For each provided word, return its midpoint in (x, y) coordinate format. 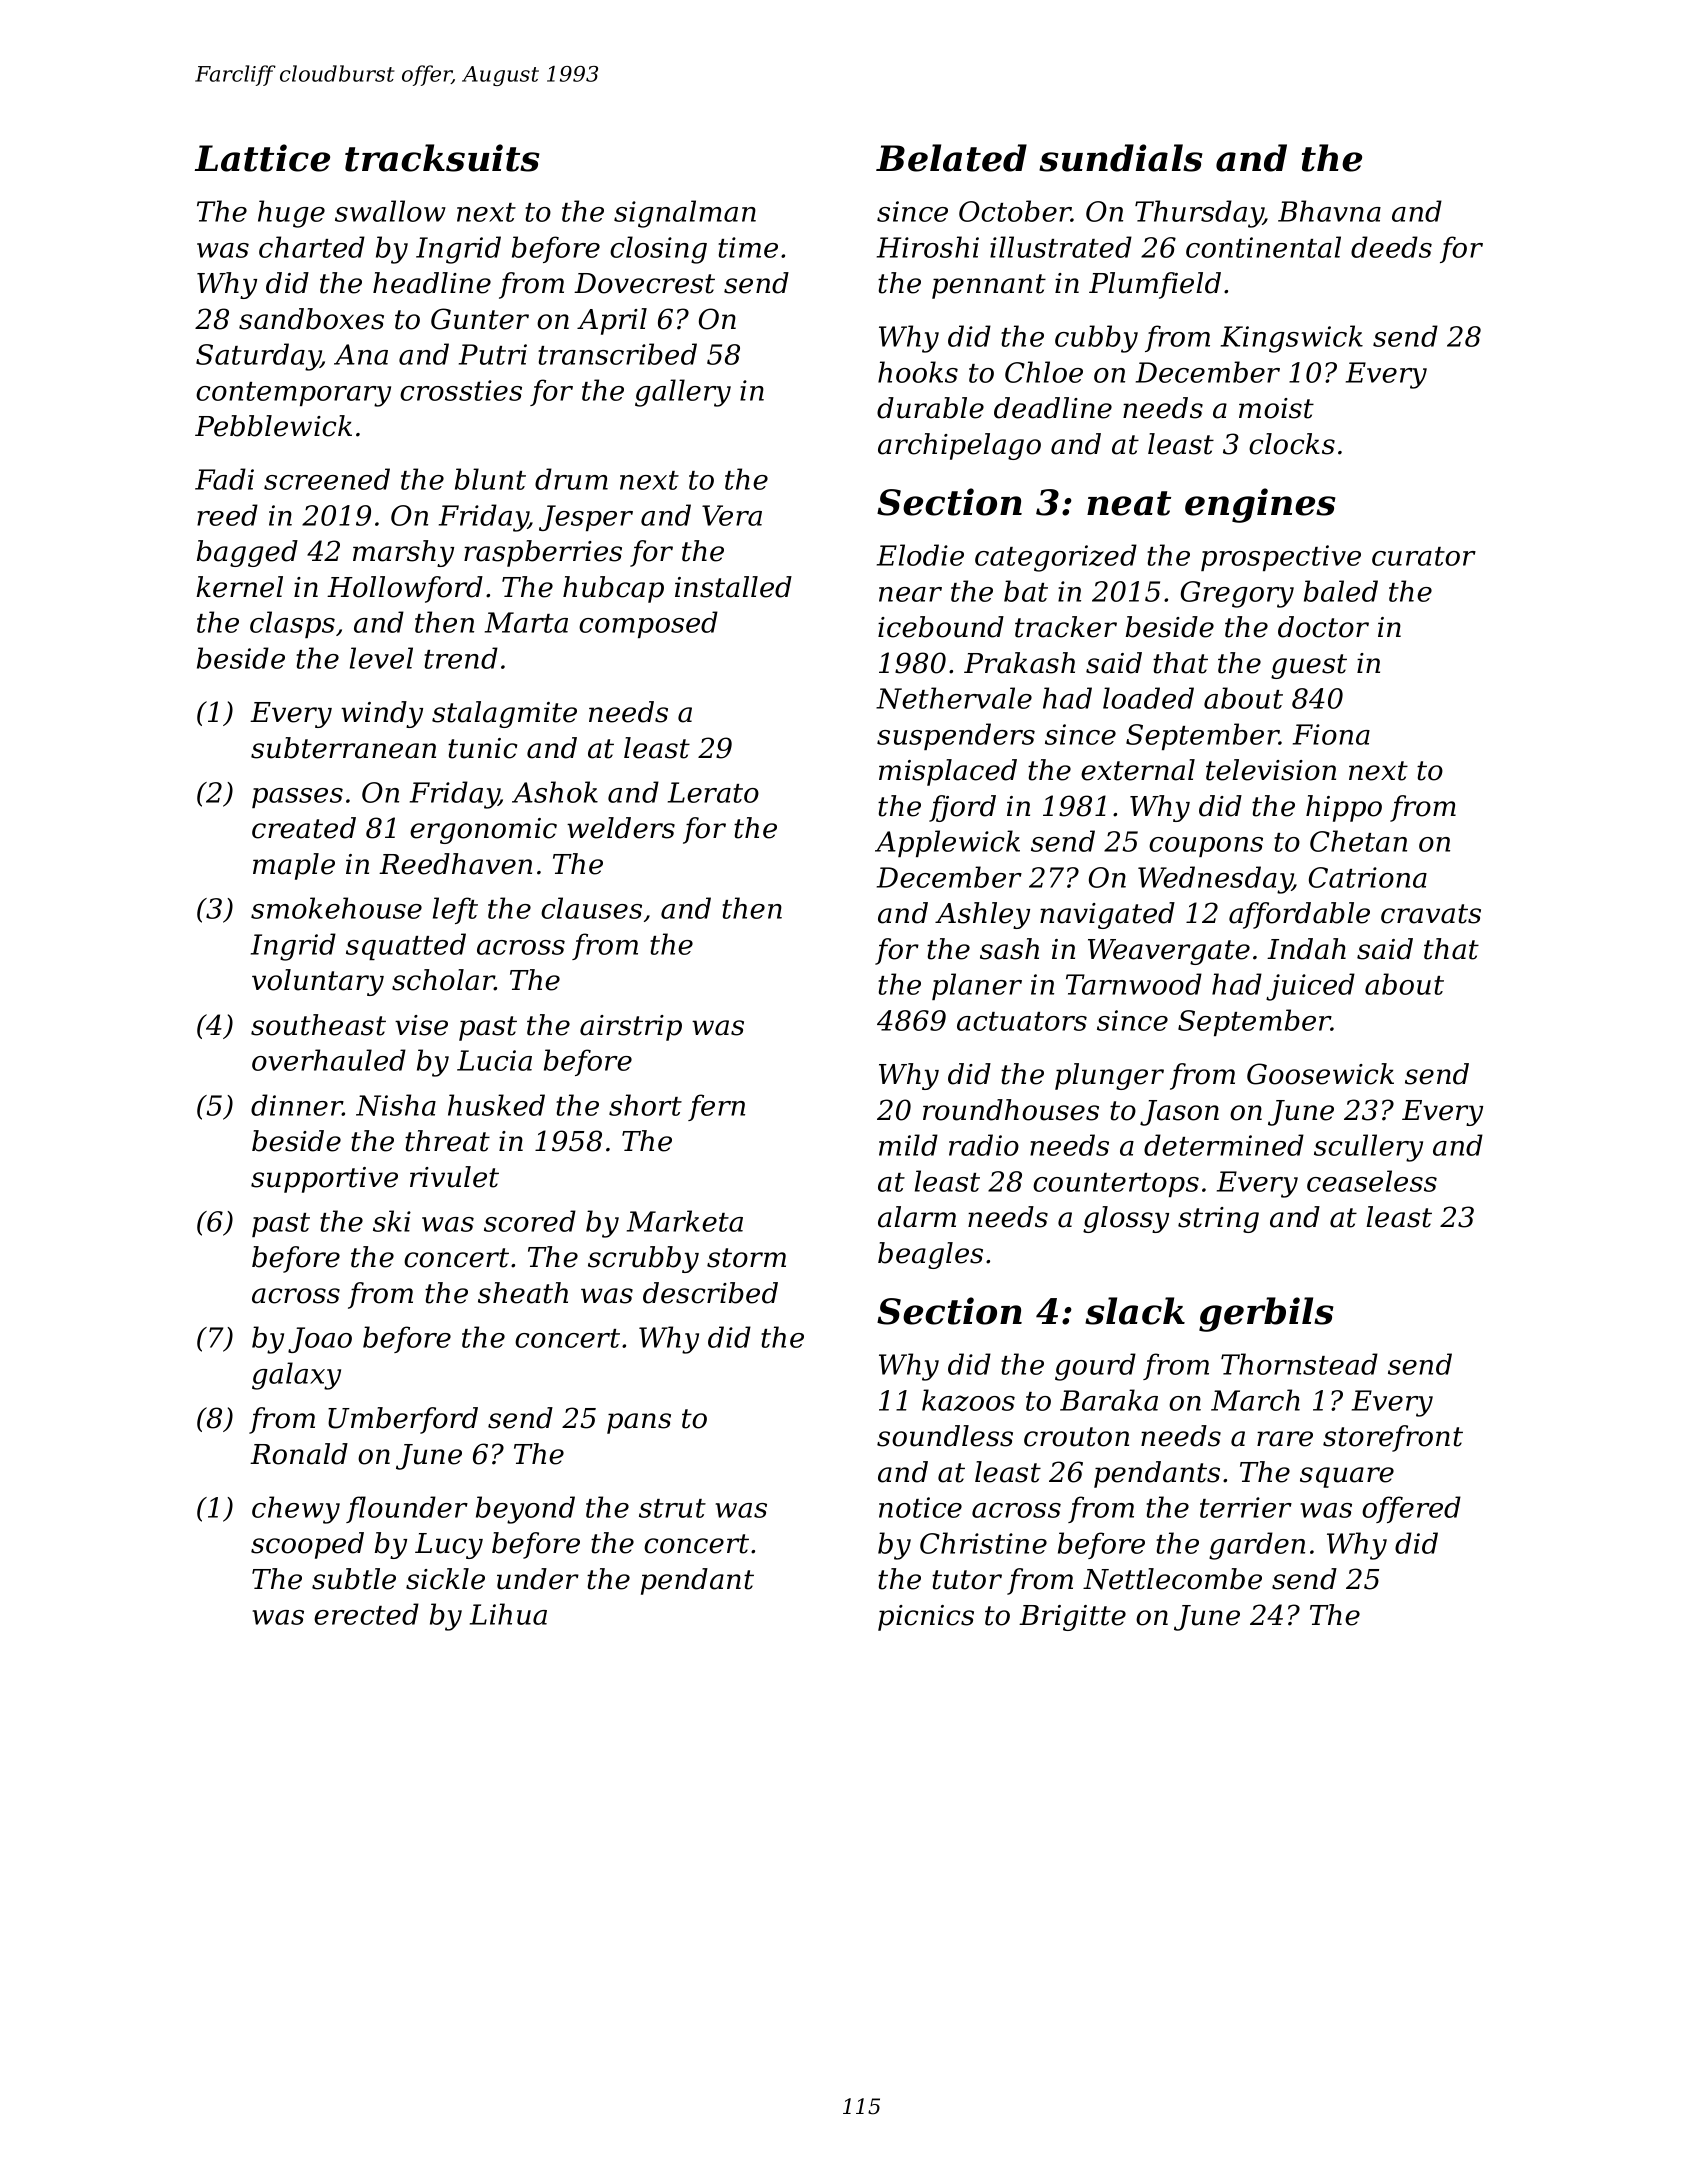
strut (672, 1508)
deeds (1391, 247)
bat (1026, 591)
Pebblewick (273, 426)
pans (639, 1423)
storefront (1393, 1438)
